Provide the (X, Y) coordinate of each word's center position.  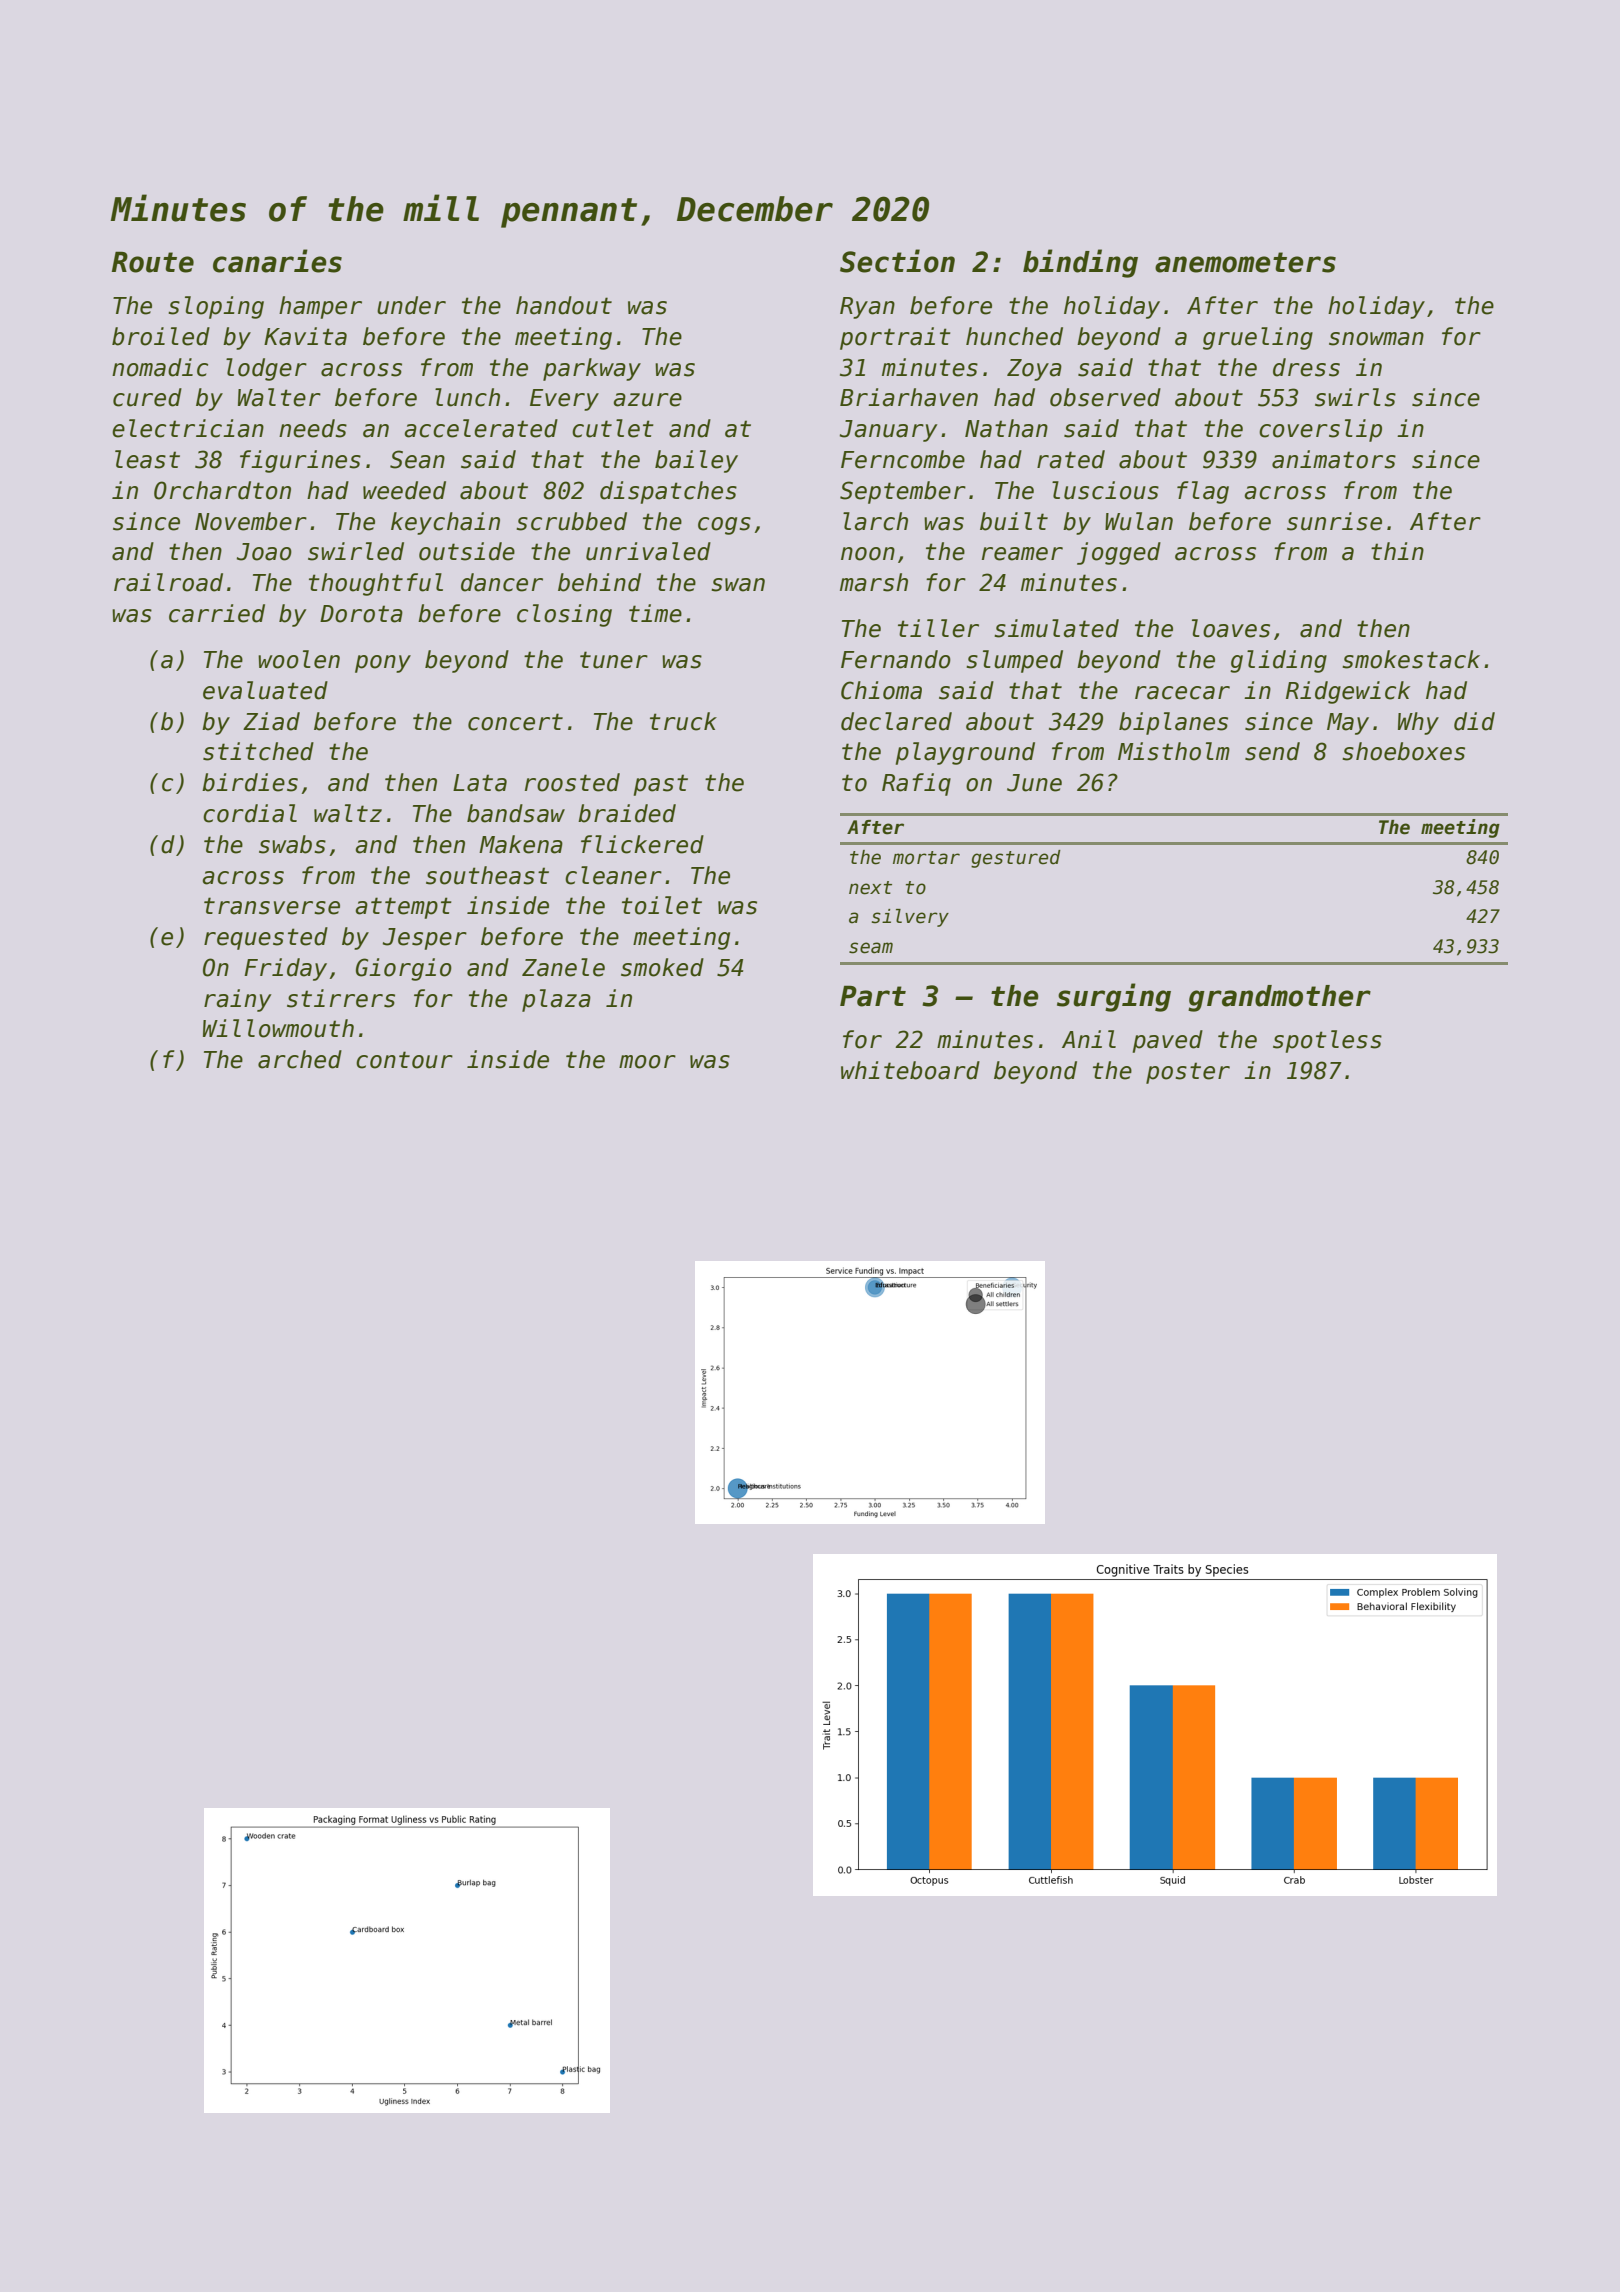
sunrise (1334, 521)
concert (515, 722)
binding (1080, 263)
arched (300, 1059)
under (411, 305)
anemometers (1245, 262)
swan (738, 585)
